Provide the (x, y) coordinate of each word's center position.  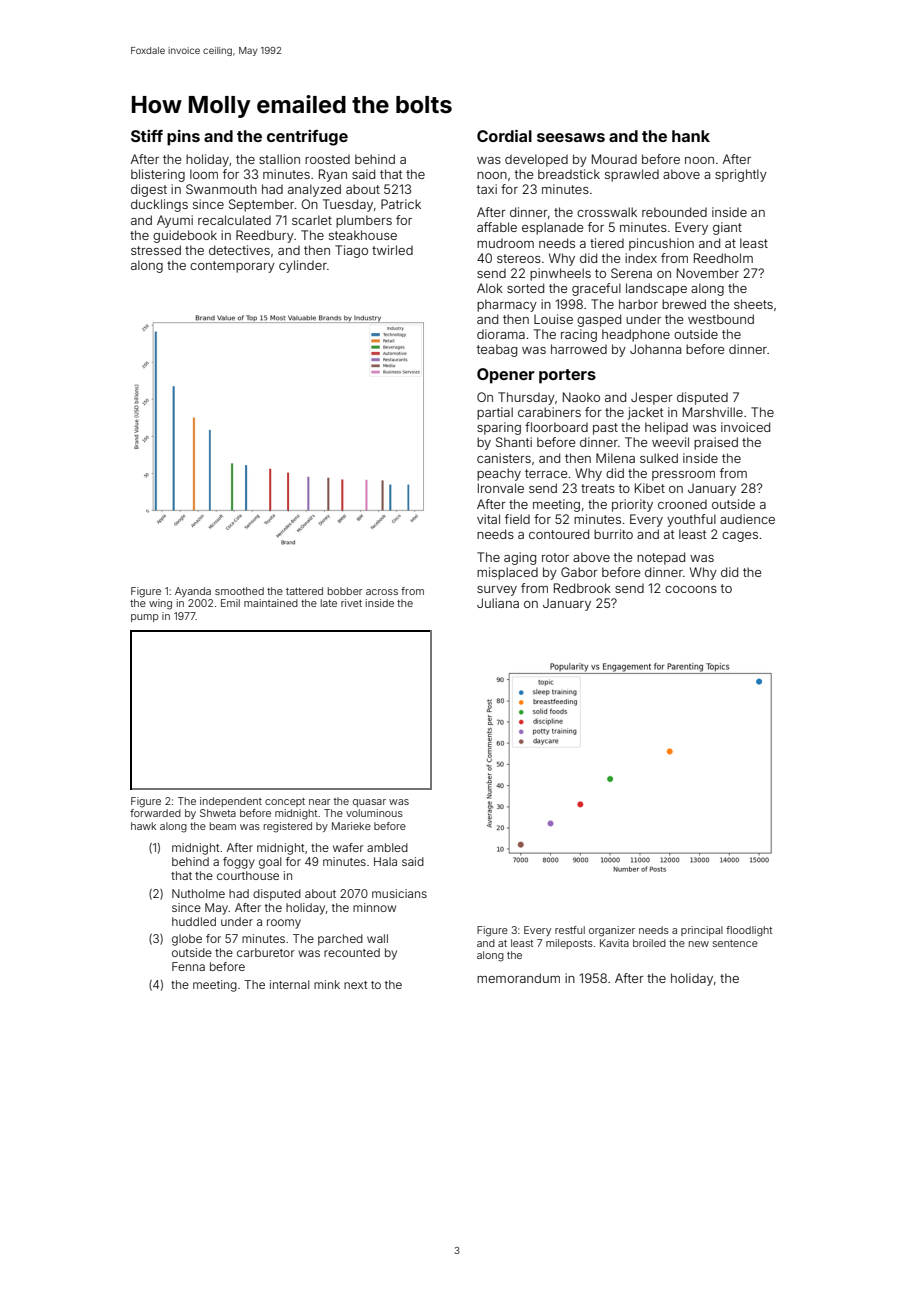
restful (570, 930)
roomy (284, 924)
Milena (615, 458)
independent (231, 802)
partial (495, 413)
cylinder (303, 266)
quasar (369, 803)
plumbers (364, 221)
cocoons (691, 589)
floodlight (749, 931)
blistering (158, 175)
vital (488, 519)
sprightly (741, 175)
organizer (612, 931)
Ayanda (193, 592)
